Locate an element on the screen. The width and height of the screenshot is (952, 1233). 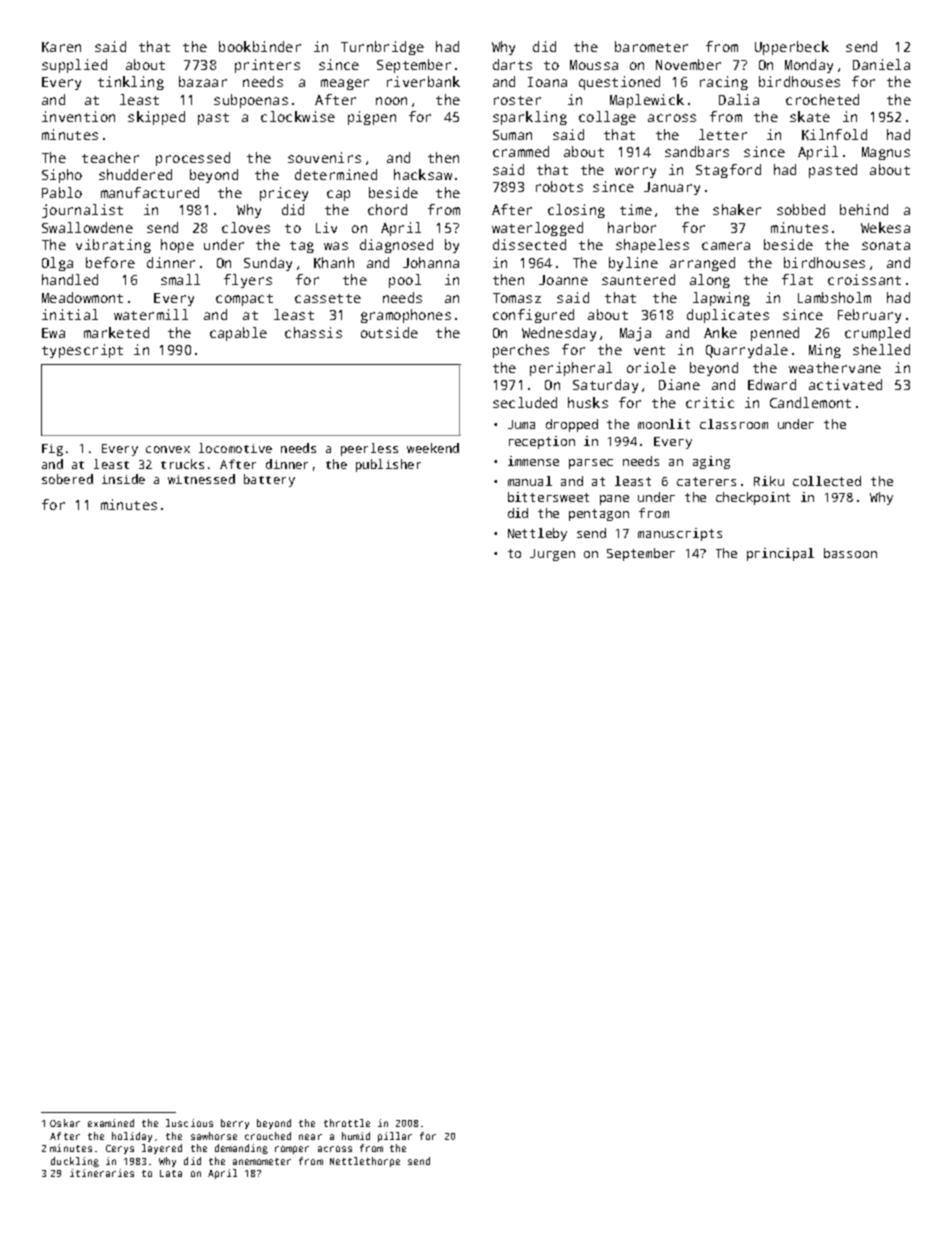
Stagford is located at coordinates (728, 171).
